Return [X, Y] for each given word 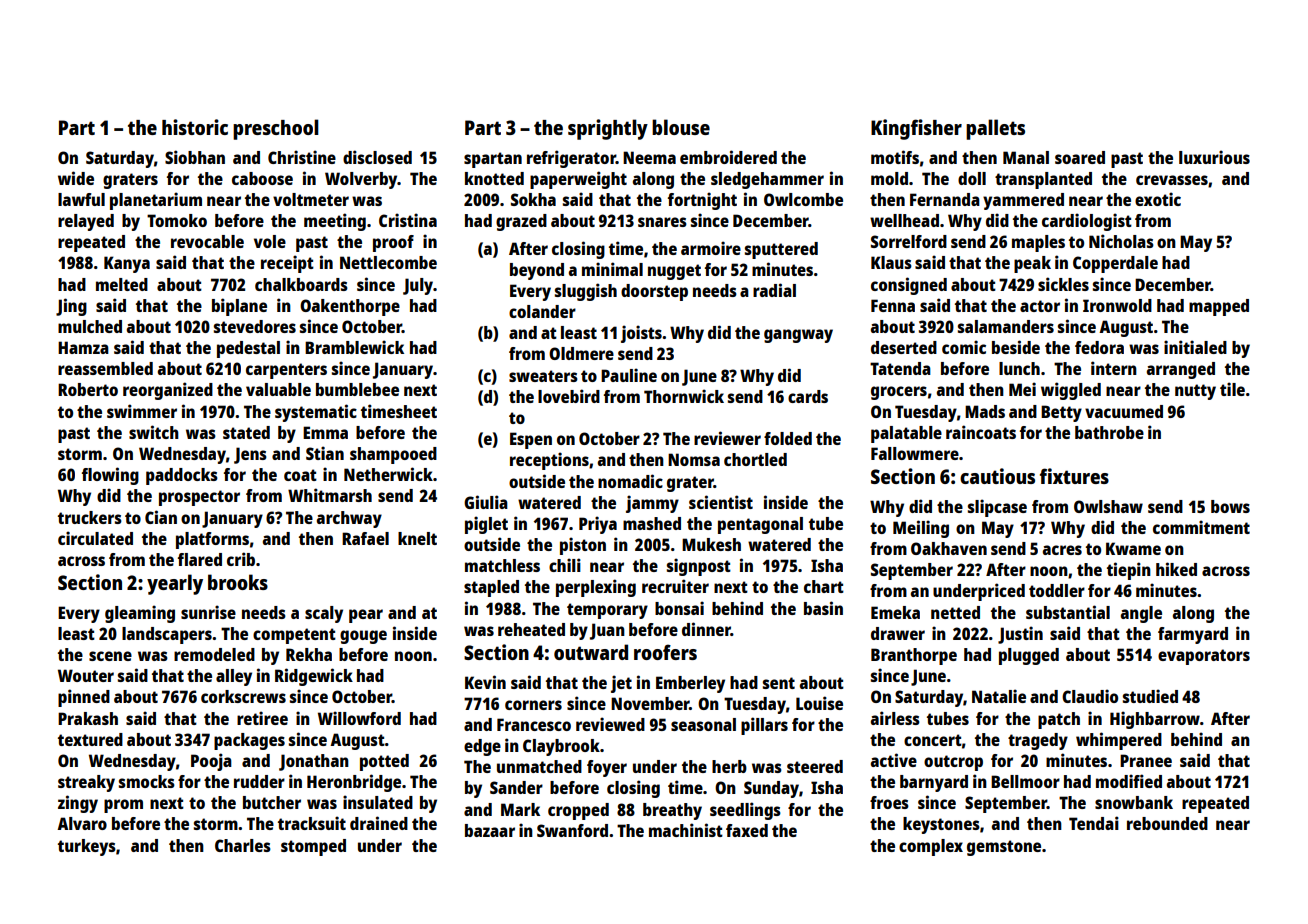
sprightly [608, 129]
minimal [612, 269]
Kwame [1133, 548]
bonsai [679, 608]
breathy [672, 811]
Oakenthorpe [350, 307]
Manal [1026, 157]
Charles [243, 845]
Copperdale [1115, 264]
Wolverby [361, 180]
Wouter [86, 675]
